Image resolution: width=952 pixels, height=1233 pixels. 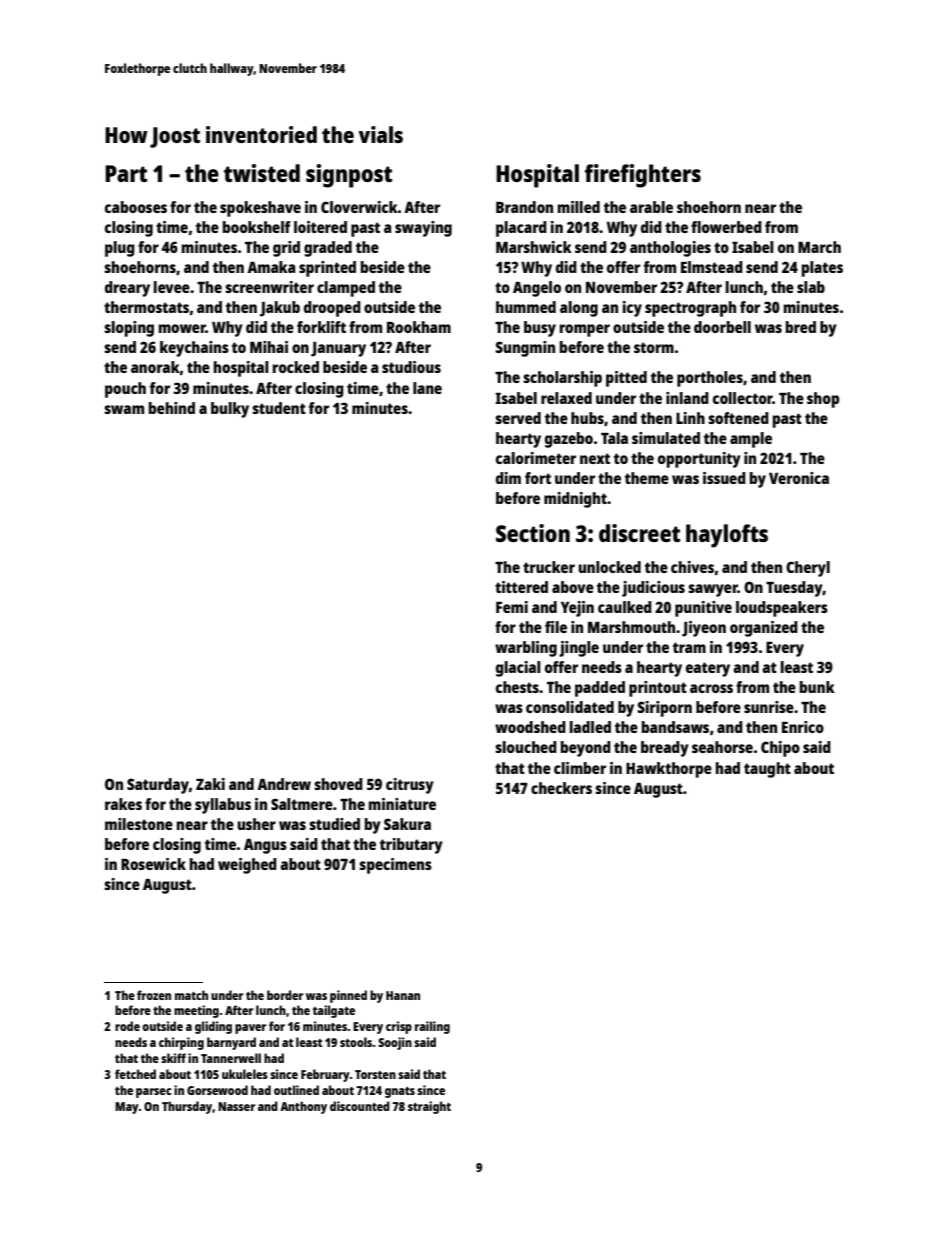 I want to click on Section, so click(x=533, y=533).
